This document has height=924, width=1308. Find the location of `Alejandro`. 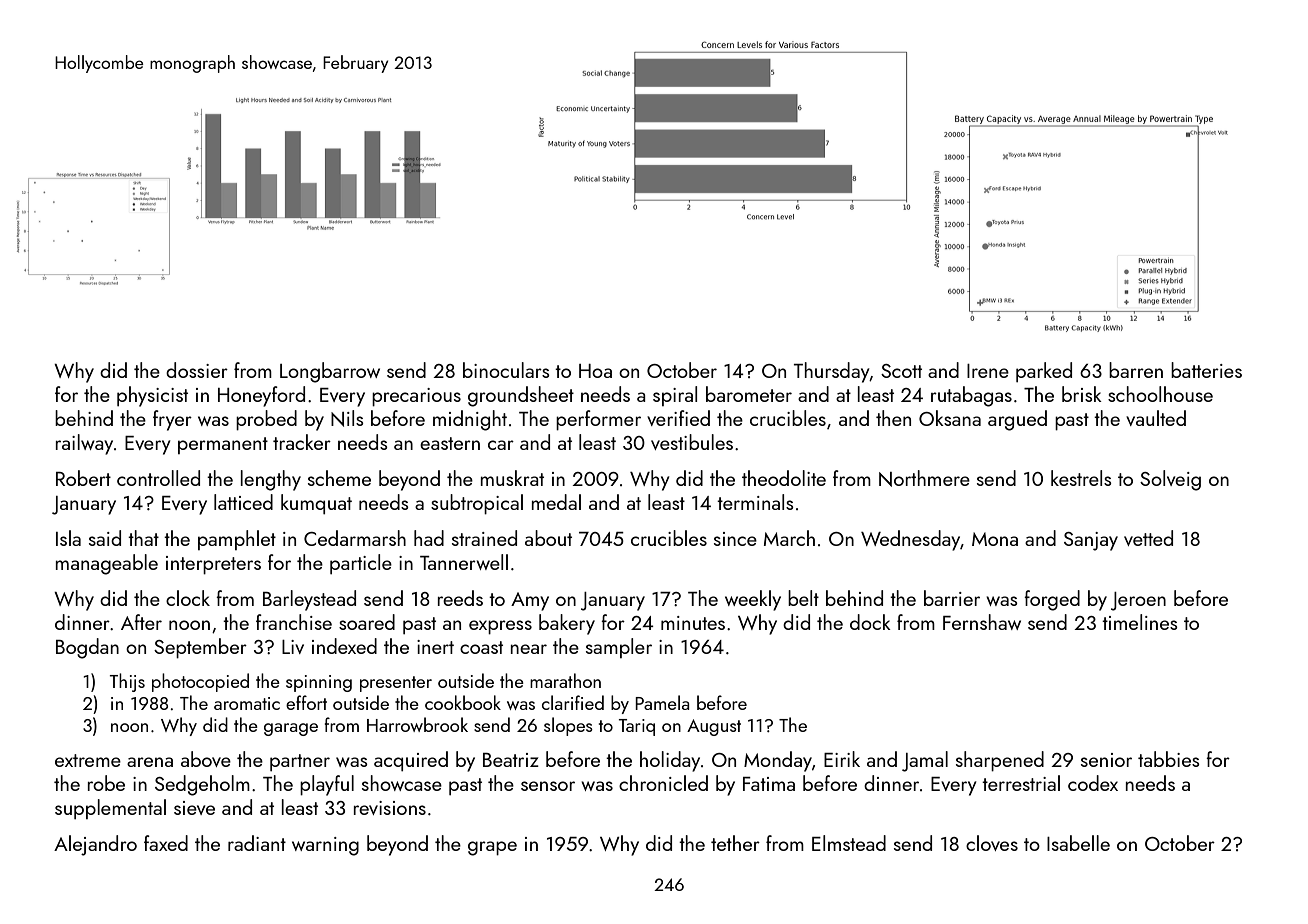

Alejandro is located at coordinates (95, 845).
